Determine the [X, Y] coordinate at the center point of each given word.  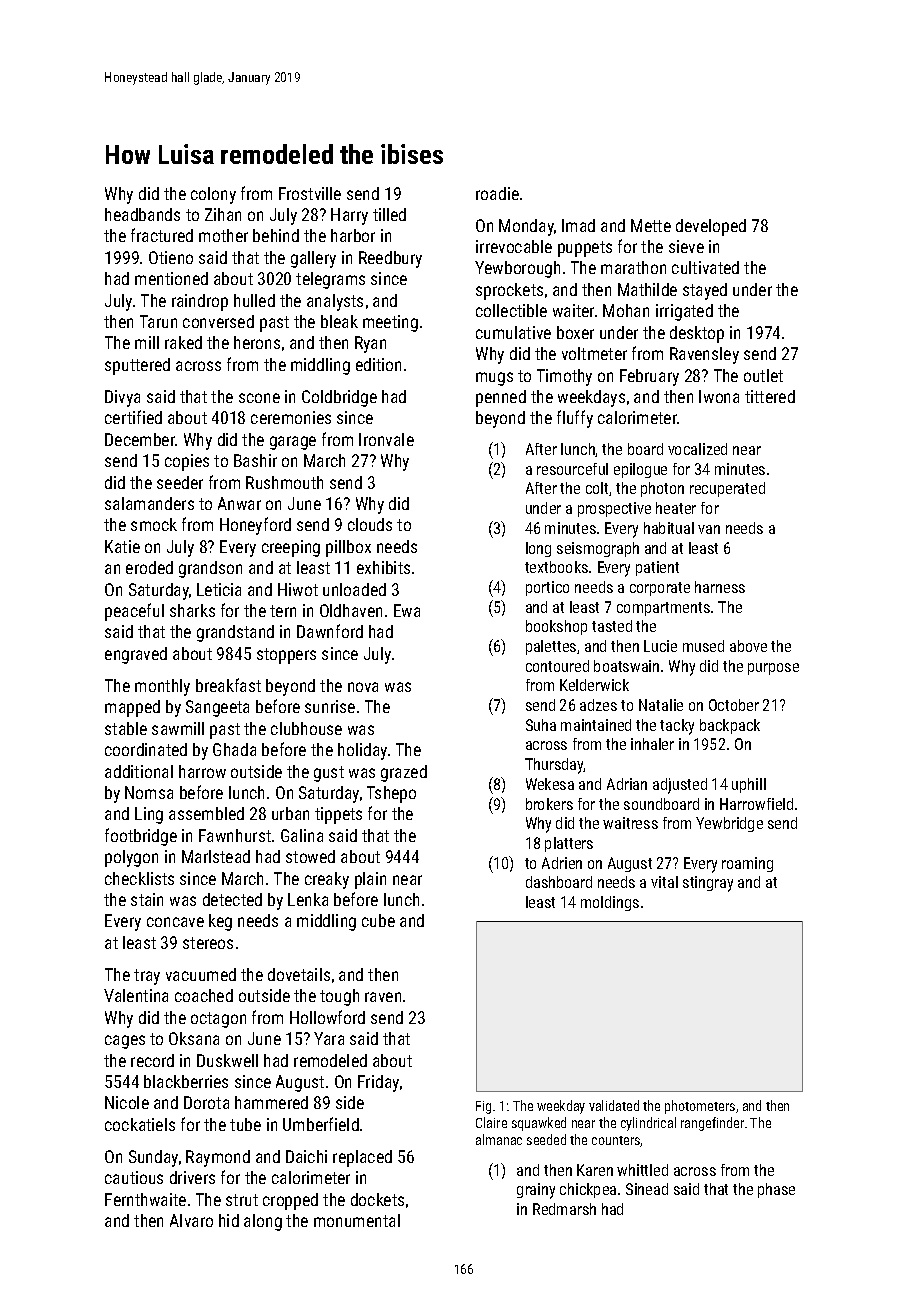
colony [213, 195]
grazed [404, 773]
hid [229, 1220]
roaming [747, 864]
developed [711, 227]
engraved [136, 655]
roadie [497, 193]
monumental [357, 1220]
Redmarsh [564, 1209]
